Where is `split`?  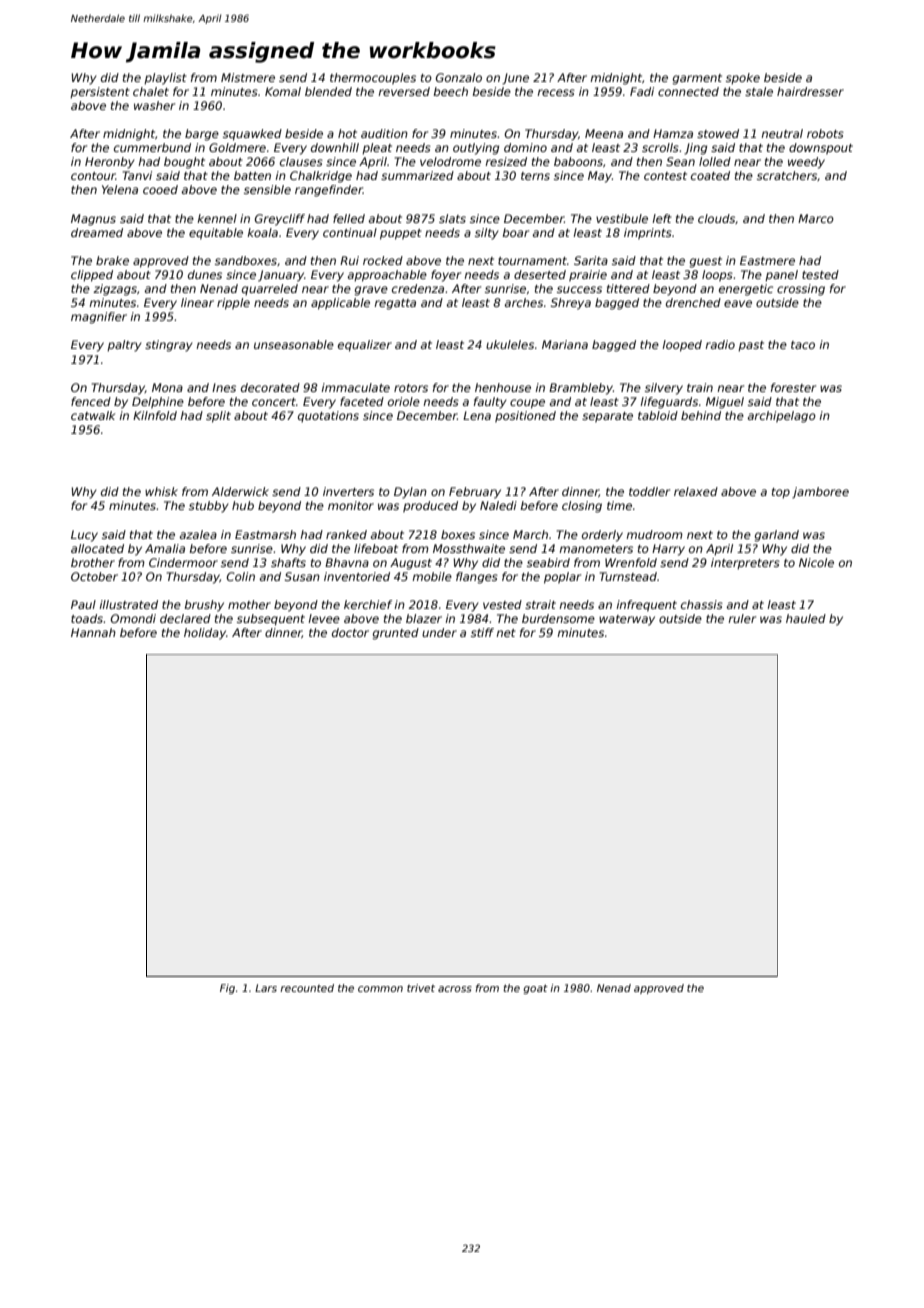
split is located at coordinates (218, 417).
